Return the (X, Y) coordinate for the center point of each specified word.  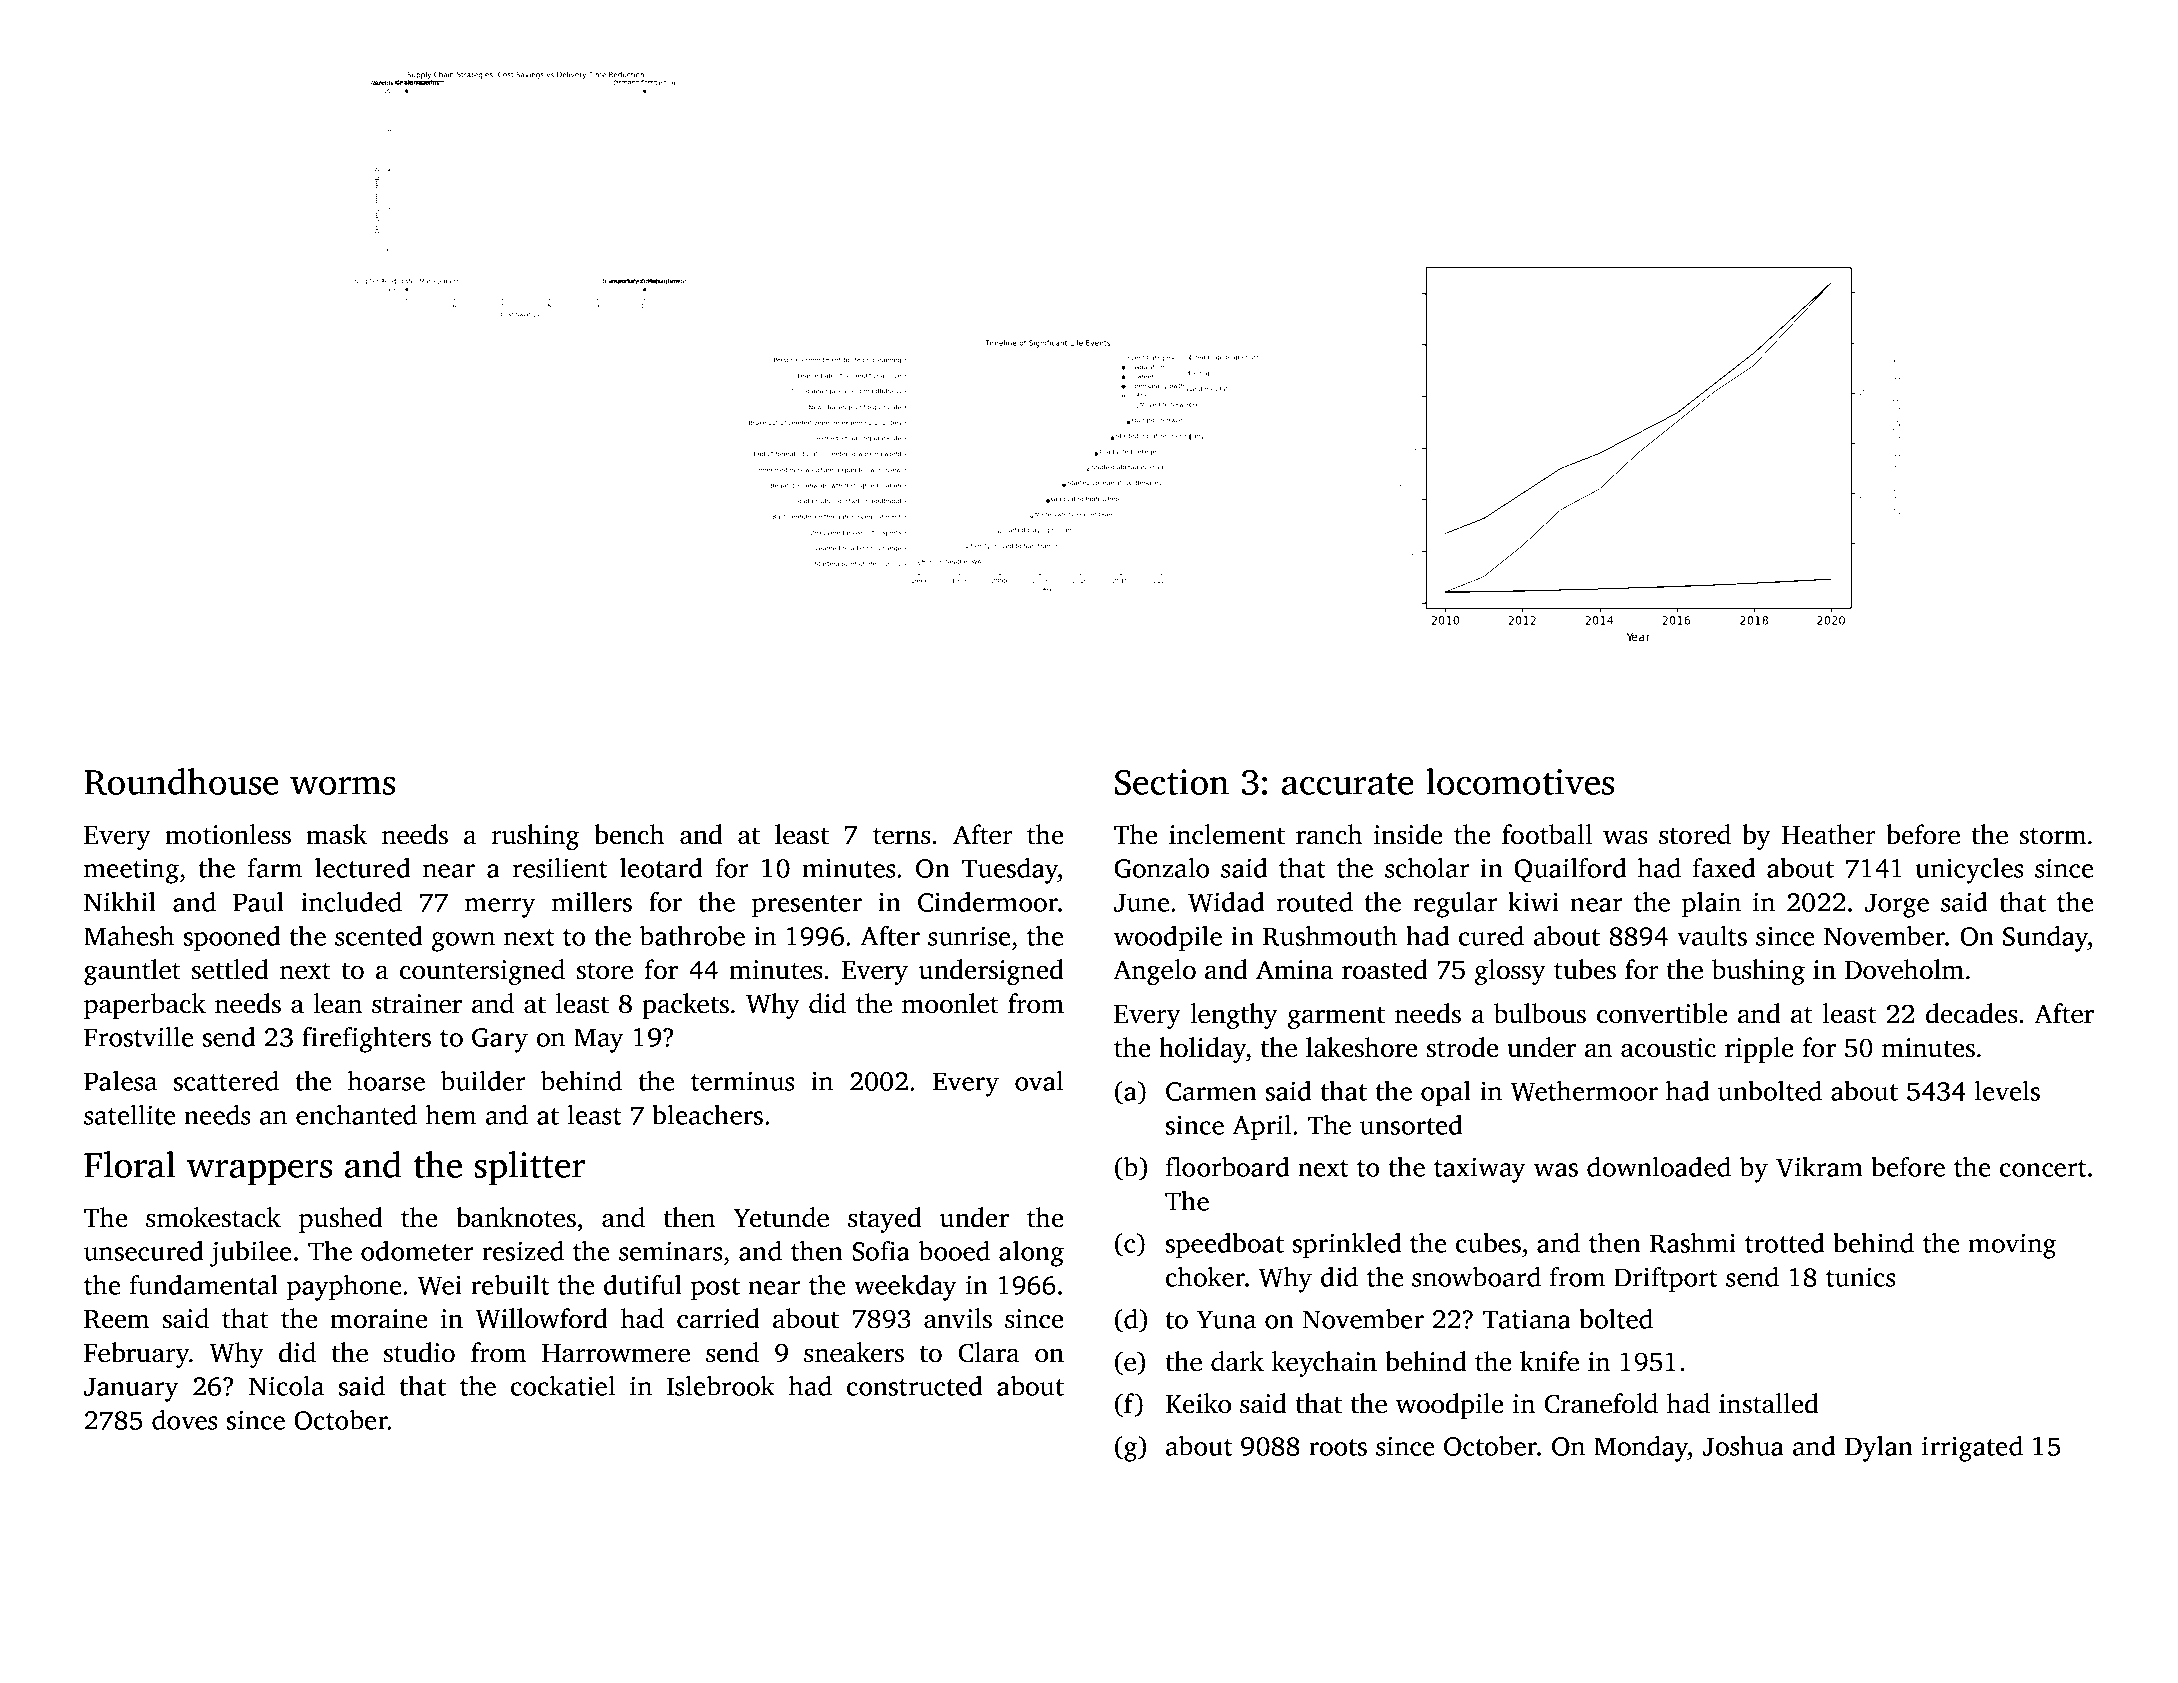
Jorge (1897, 905)
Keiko (1198, 1403)
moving (2012, 1246)
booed (954, 1251)
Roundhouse (181, 781)
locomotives (1520, 781)
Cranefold (1601, 1403)
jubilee (250, 1254)
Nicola (286, 1386)
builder (483, 1081)
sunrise (969, 936)
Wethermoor (1584, 1091)
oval (1039, 1081)
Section (1172, 782)
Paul (258, 902)
